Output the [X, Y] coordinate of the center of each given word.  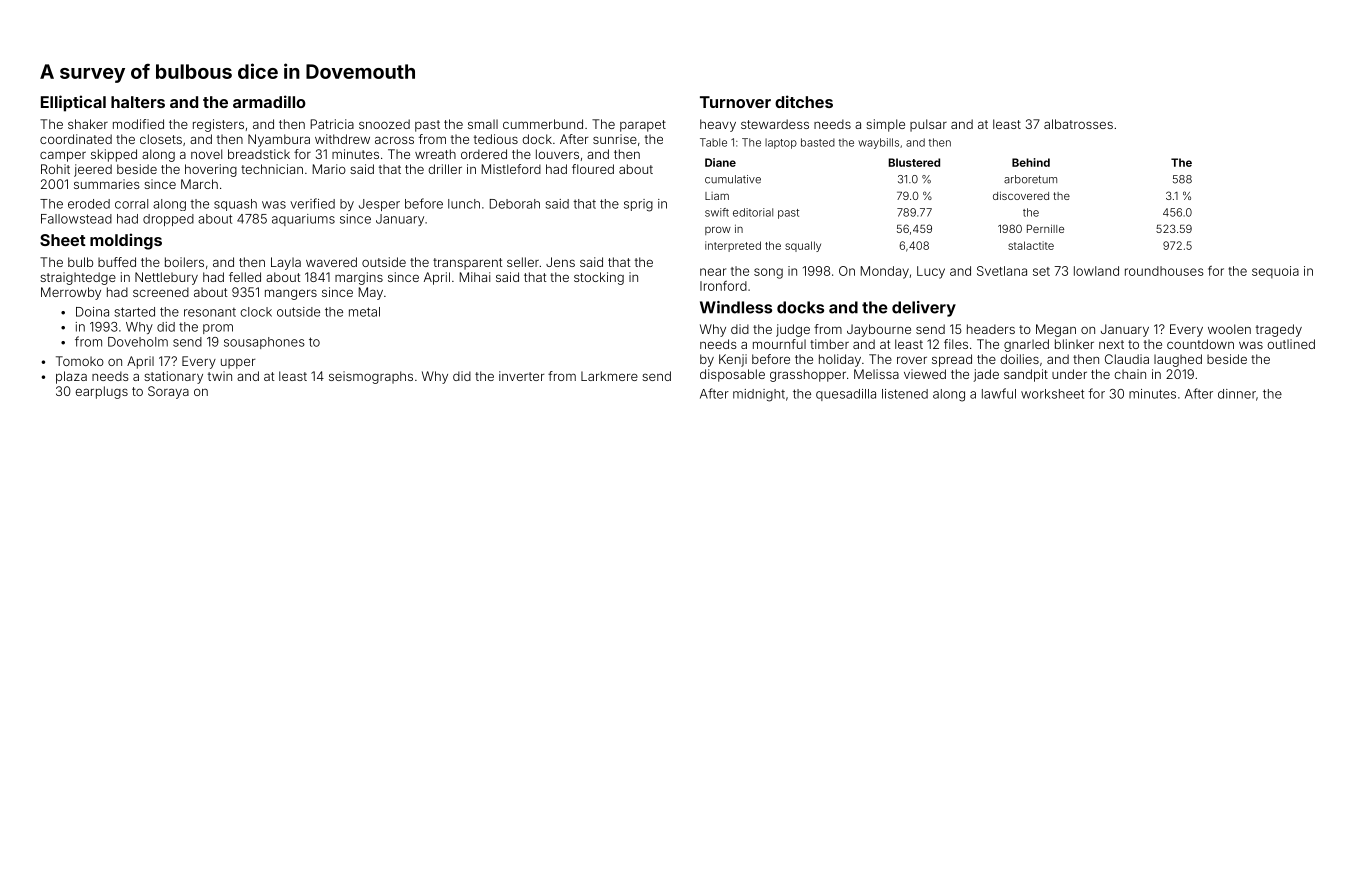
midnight [759, 395]
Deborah [515, 204]
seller [523, 262]
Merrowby [71, 293]
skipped [114, 155]
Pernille [1045, 228]
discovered [1021, 195]
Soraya [168, 392]
